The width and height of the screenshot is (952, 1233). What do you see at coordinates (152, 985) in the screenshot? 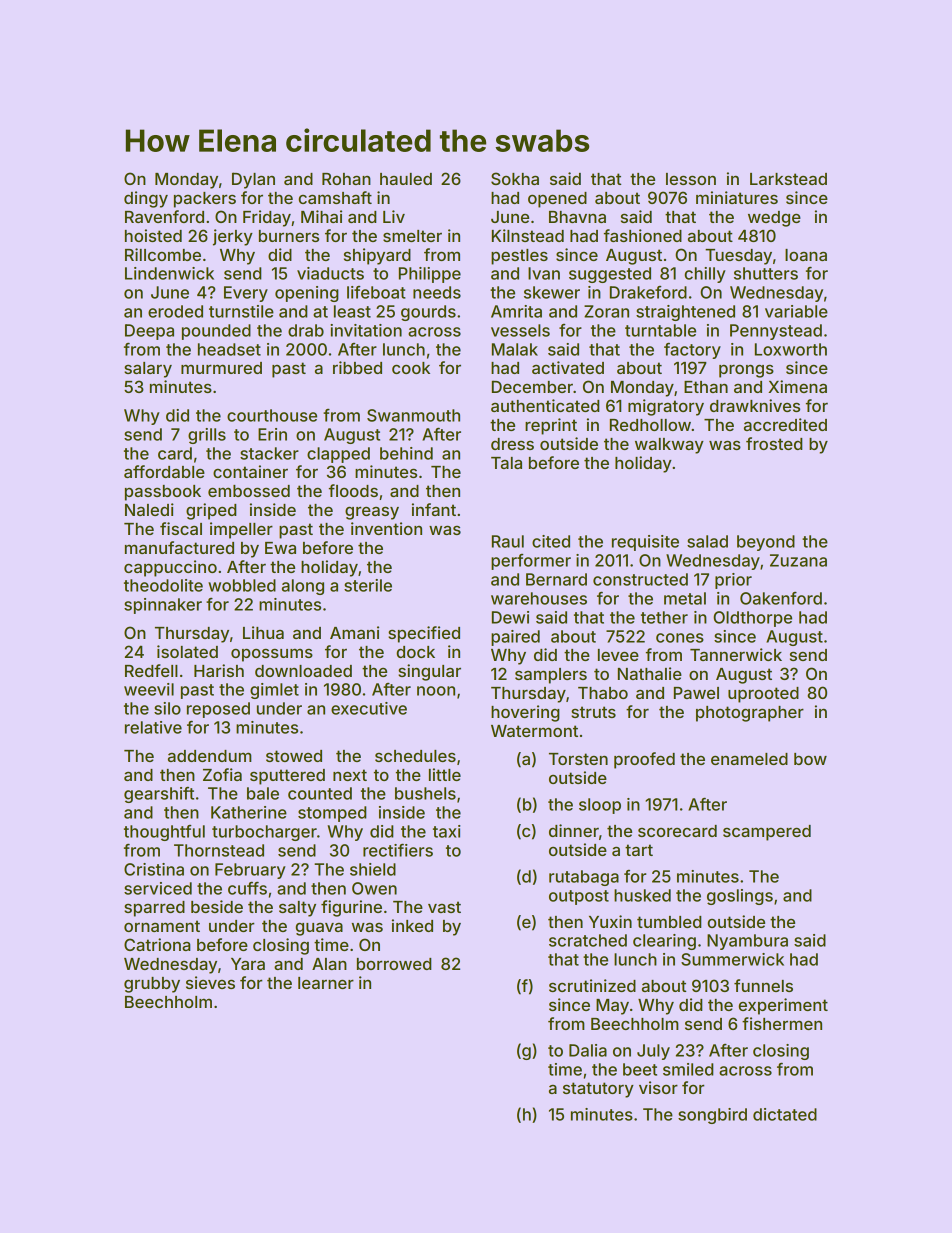
I see `grubby` at bounding box center [152, 985].
